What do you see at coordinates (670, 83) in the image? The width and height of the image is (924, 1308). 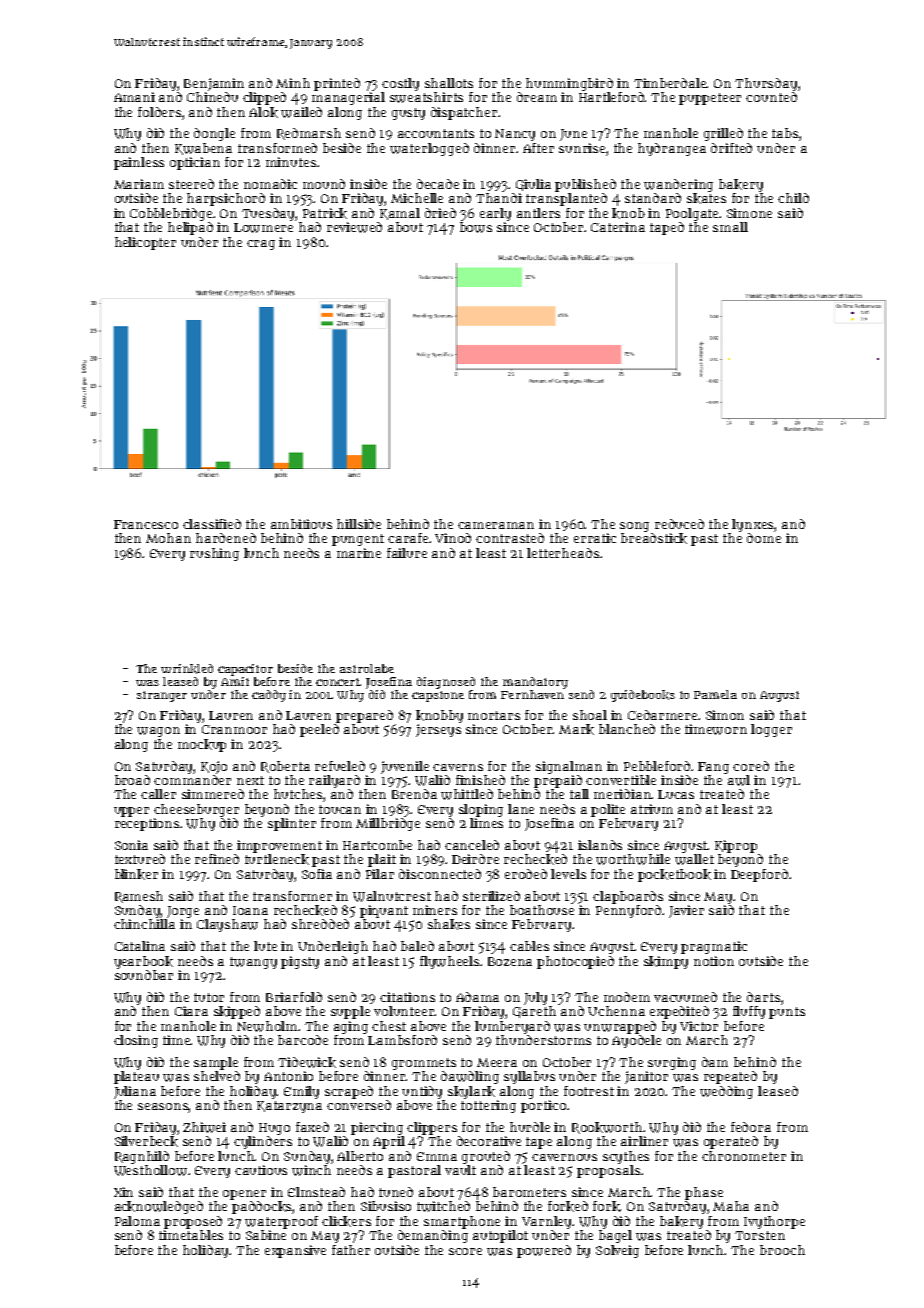 I see `Timberdale` at bounding box center [670, 83].
